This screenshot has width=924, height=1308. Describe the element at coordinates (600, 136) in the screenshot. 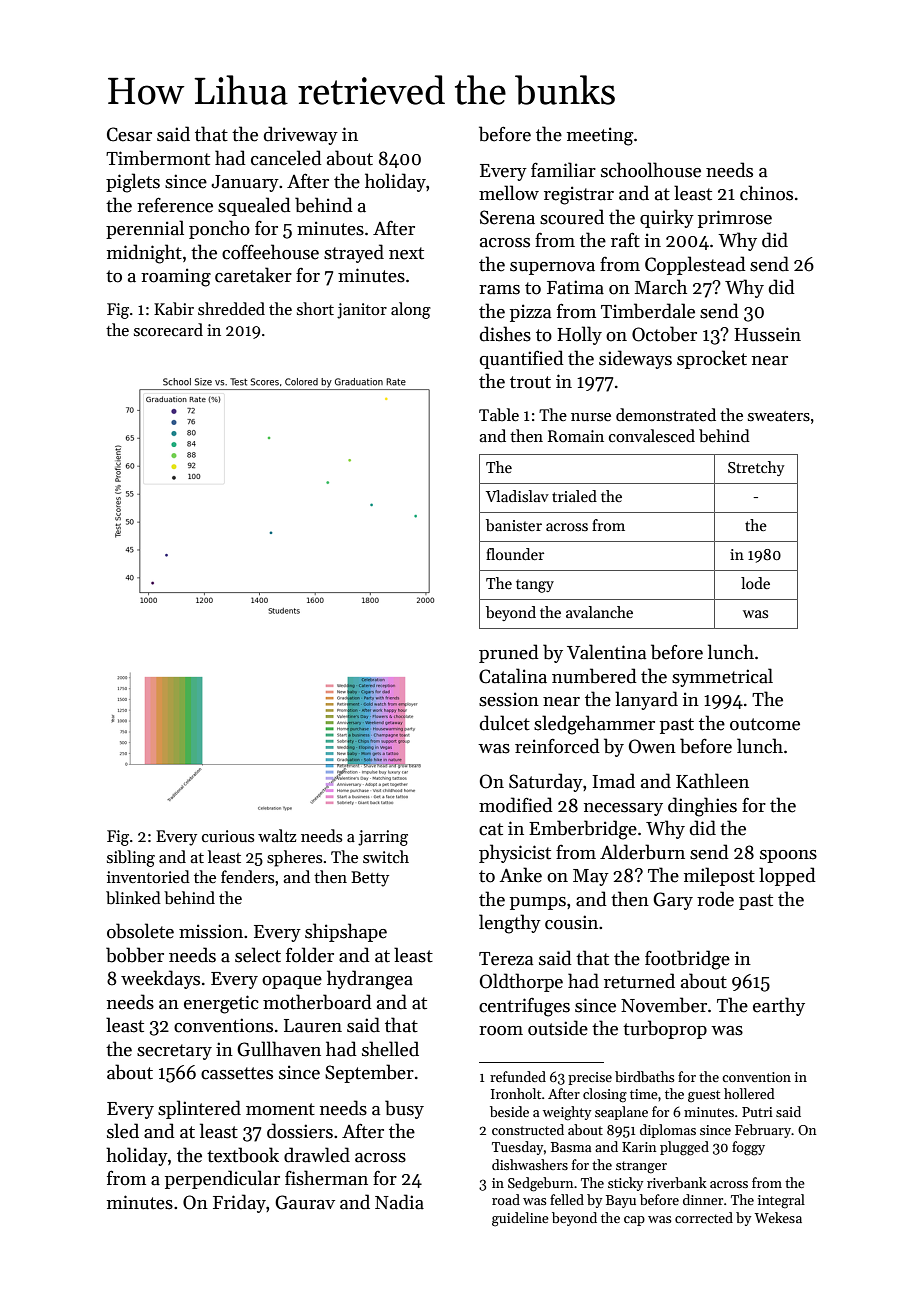

I see `meeting` at that location.
